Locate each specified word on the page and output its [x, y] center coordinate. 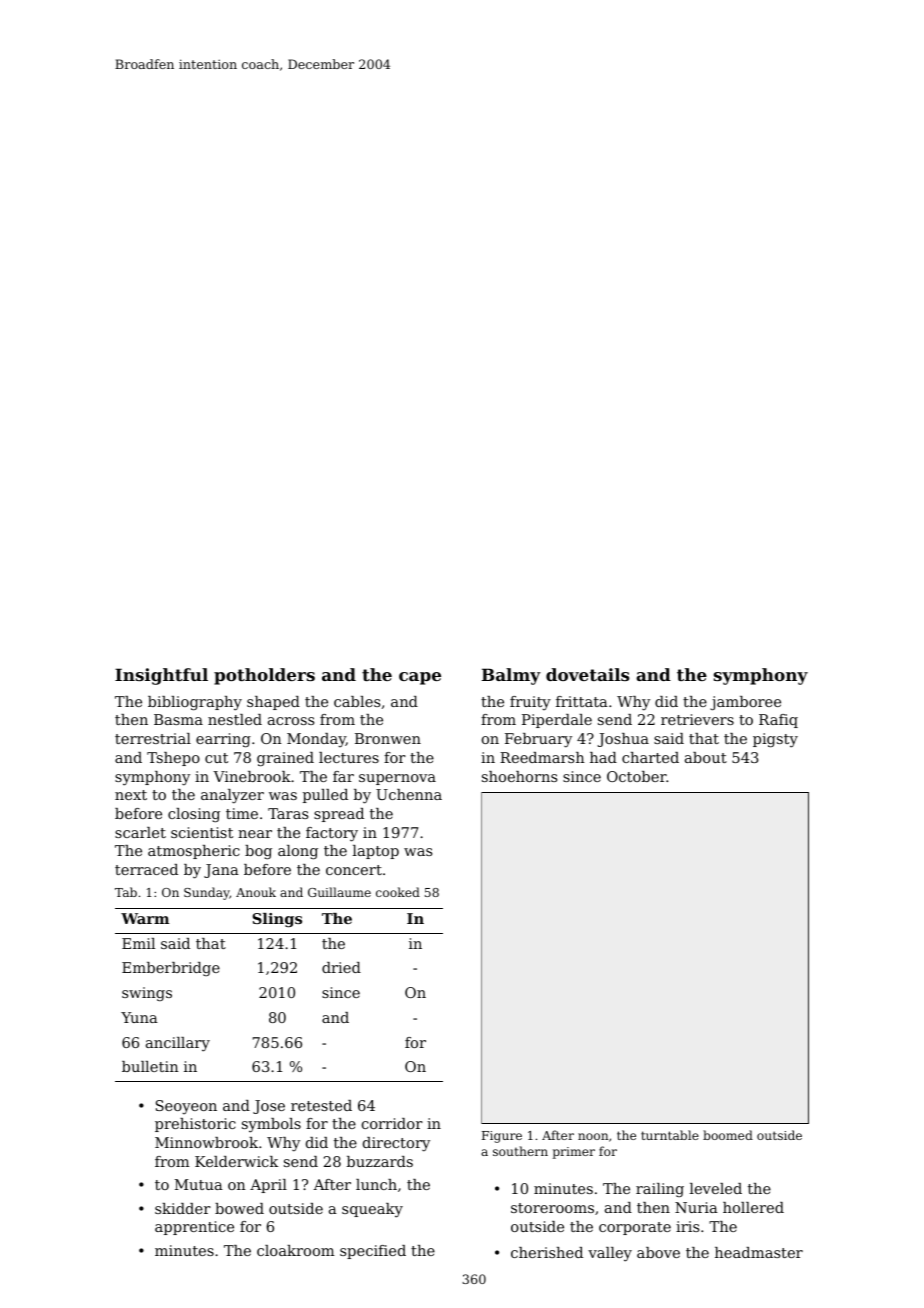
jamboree [745, 703]
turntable [670, 1135]
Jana [221, 871]
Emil [138, 943]
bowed [239, 1208]
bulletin [150, 1066]
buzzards [380, 1161]
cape [420, 678]
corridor [392, 1123]
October [637, 776]
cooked [398, 892]
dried [341, 967]
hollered [753, 1207]
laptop [376, 852]
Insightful [161, 676]
